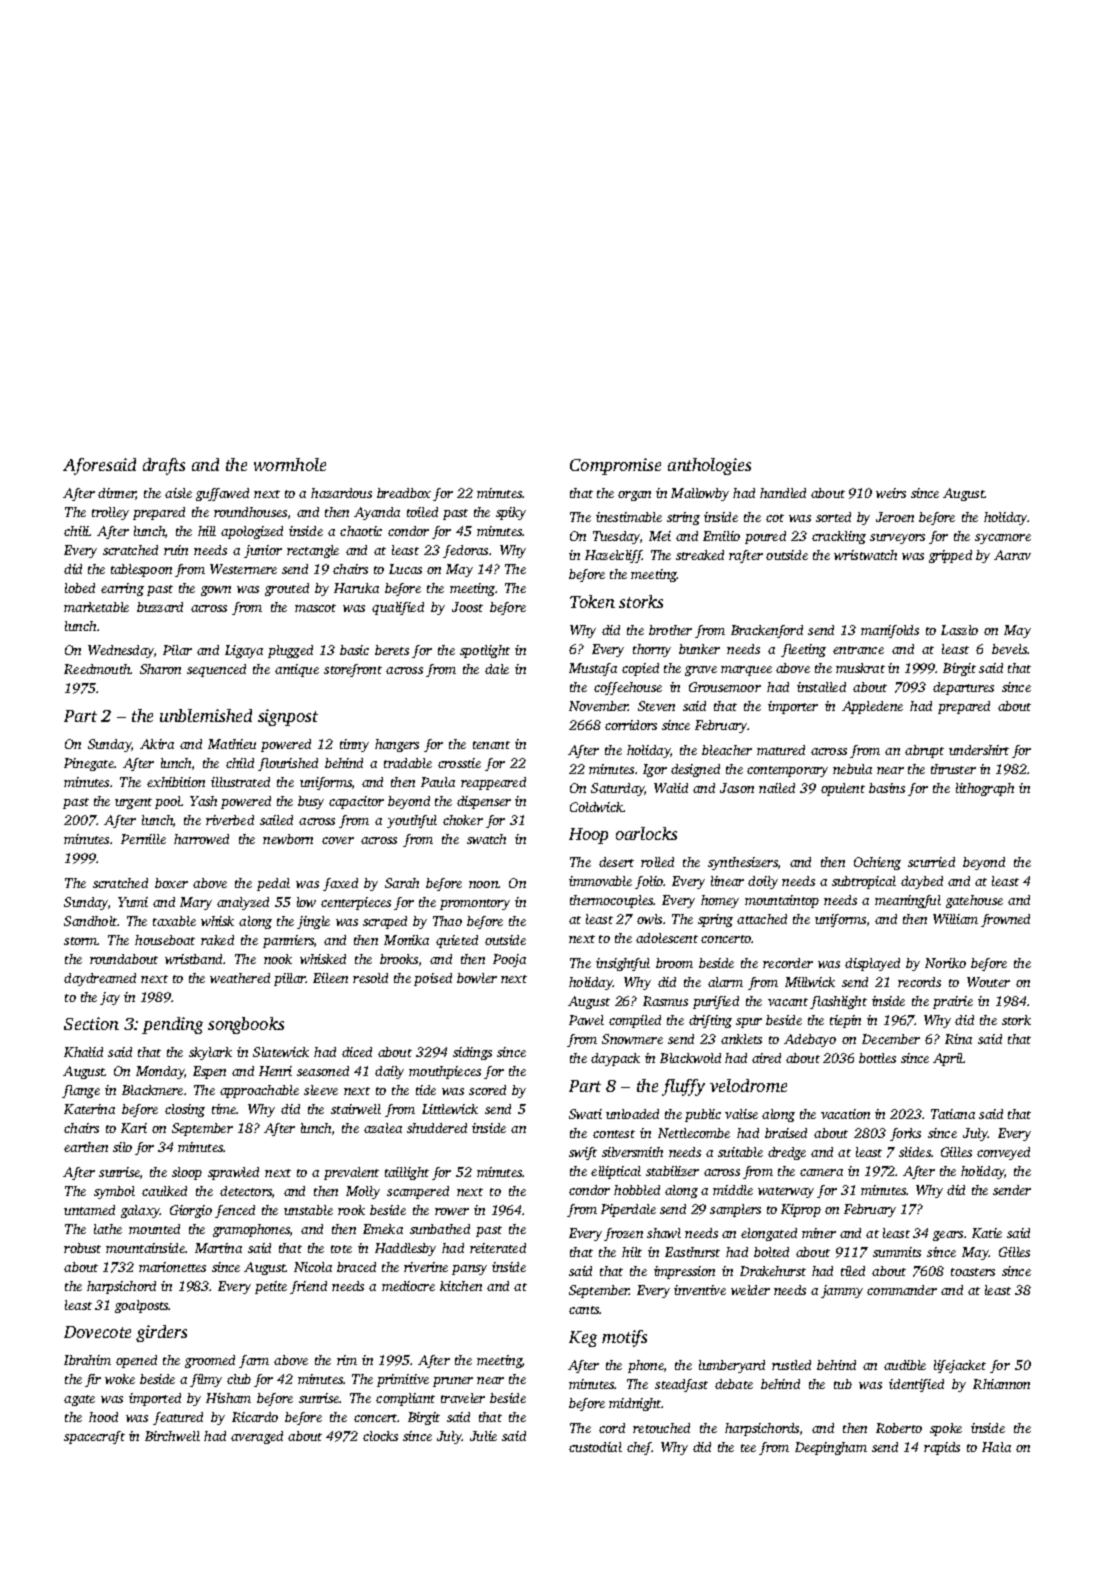 This page has height=1587, width=1096. Describe the element at coordinates (787, 771) in the page. I see `contemporary` at that location.
